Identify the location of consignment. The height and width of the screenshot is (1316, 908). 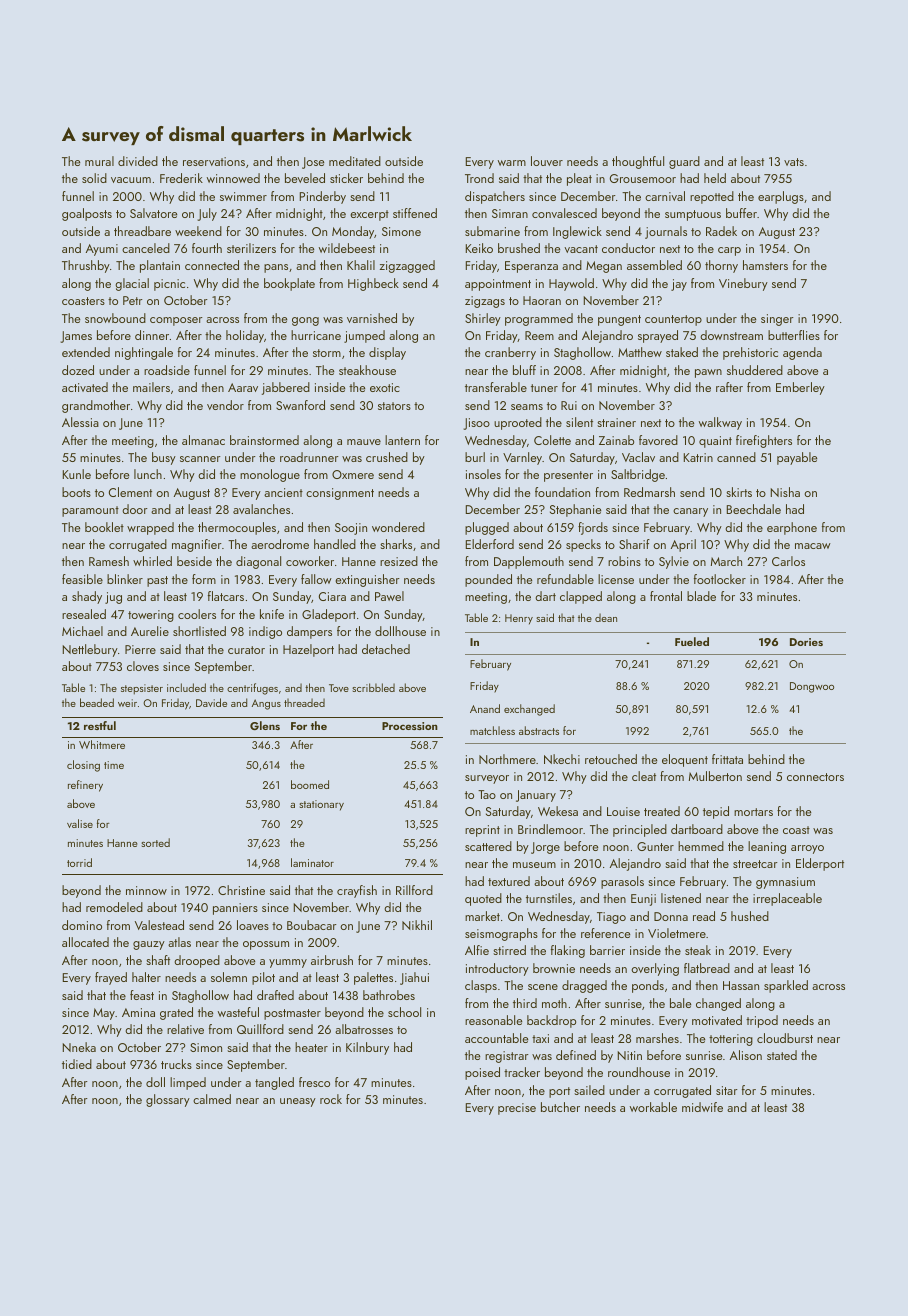
(340, 494).
